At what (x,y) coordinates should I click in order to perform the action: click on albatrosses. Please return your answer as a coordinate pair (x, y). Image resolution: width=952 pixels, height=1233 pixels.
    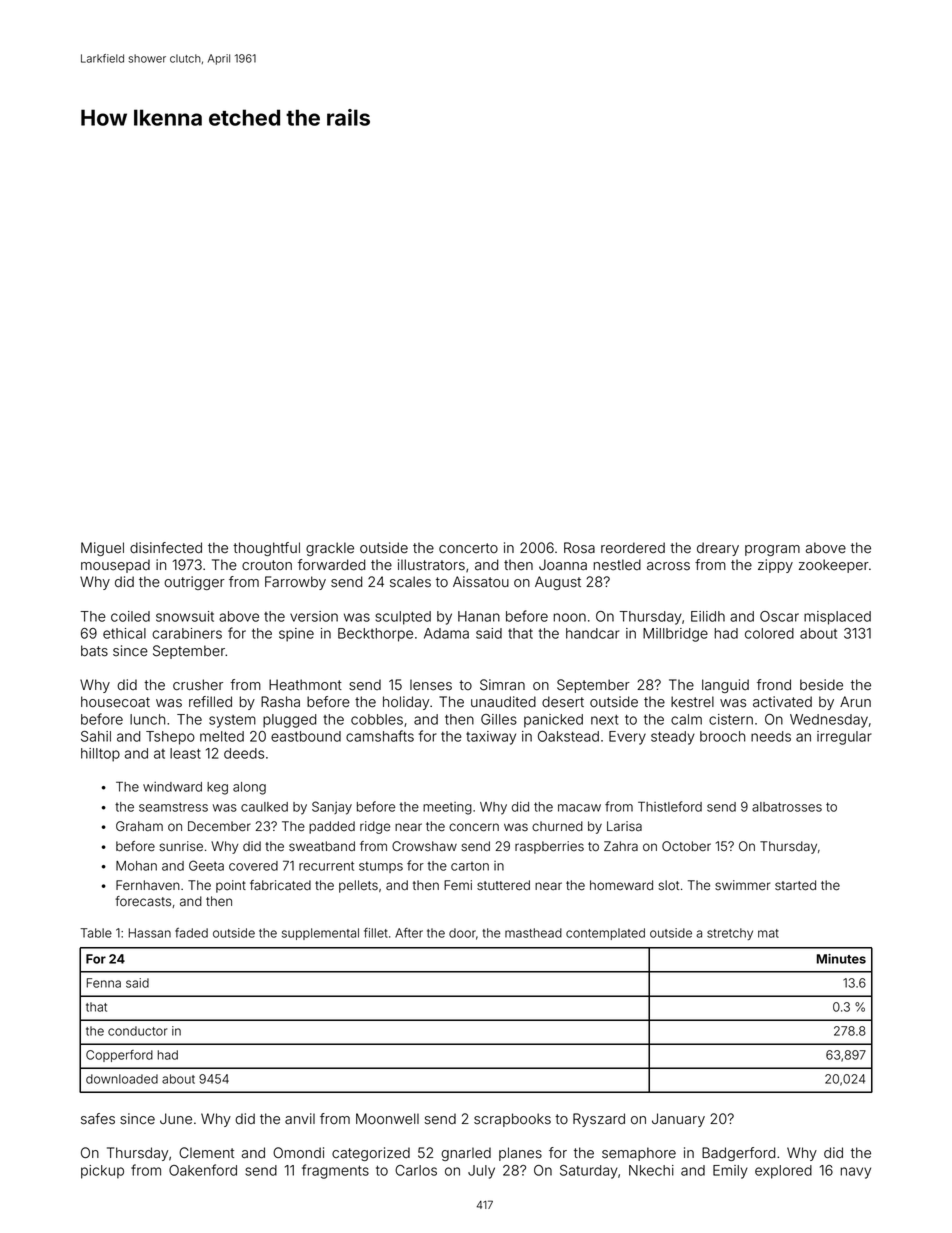
    Looking at the image, I should click on (787, 807).
